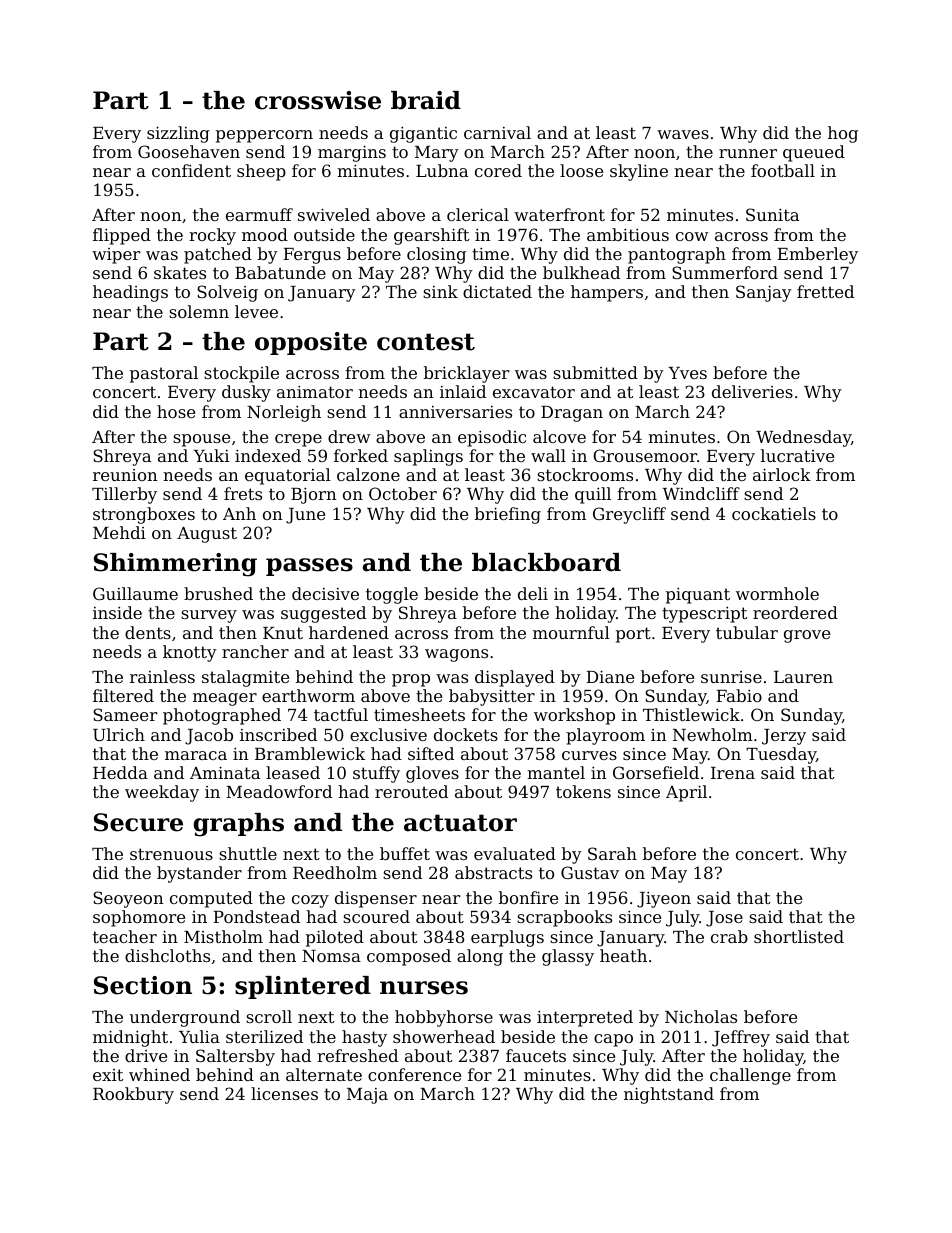 The image size is (952, 1233). I want to click on carnival, so click(497, 132).
